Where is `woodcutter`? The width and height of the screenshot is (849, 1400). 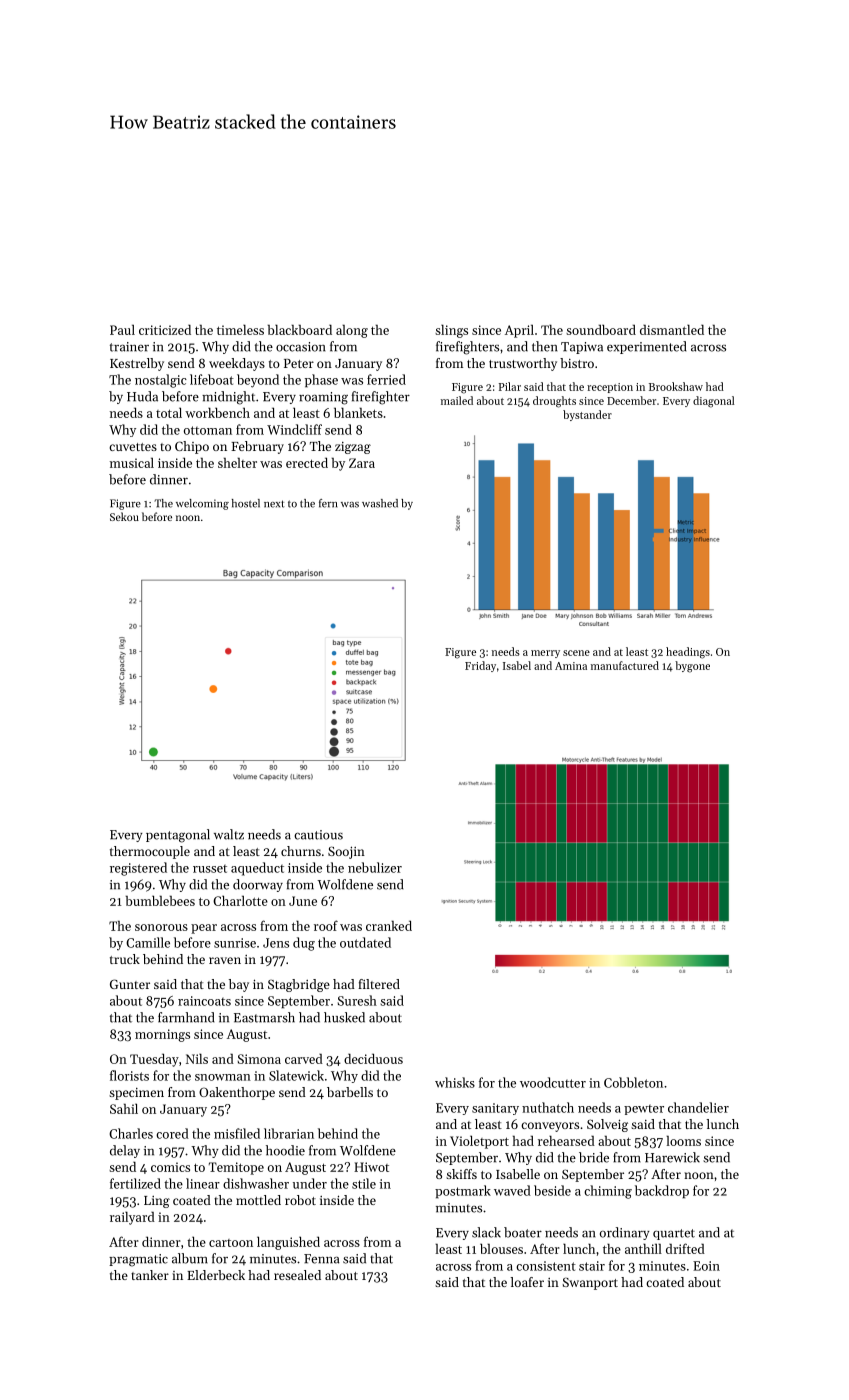 woodcutter is located at coordinates (553, 1082).
